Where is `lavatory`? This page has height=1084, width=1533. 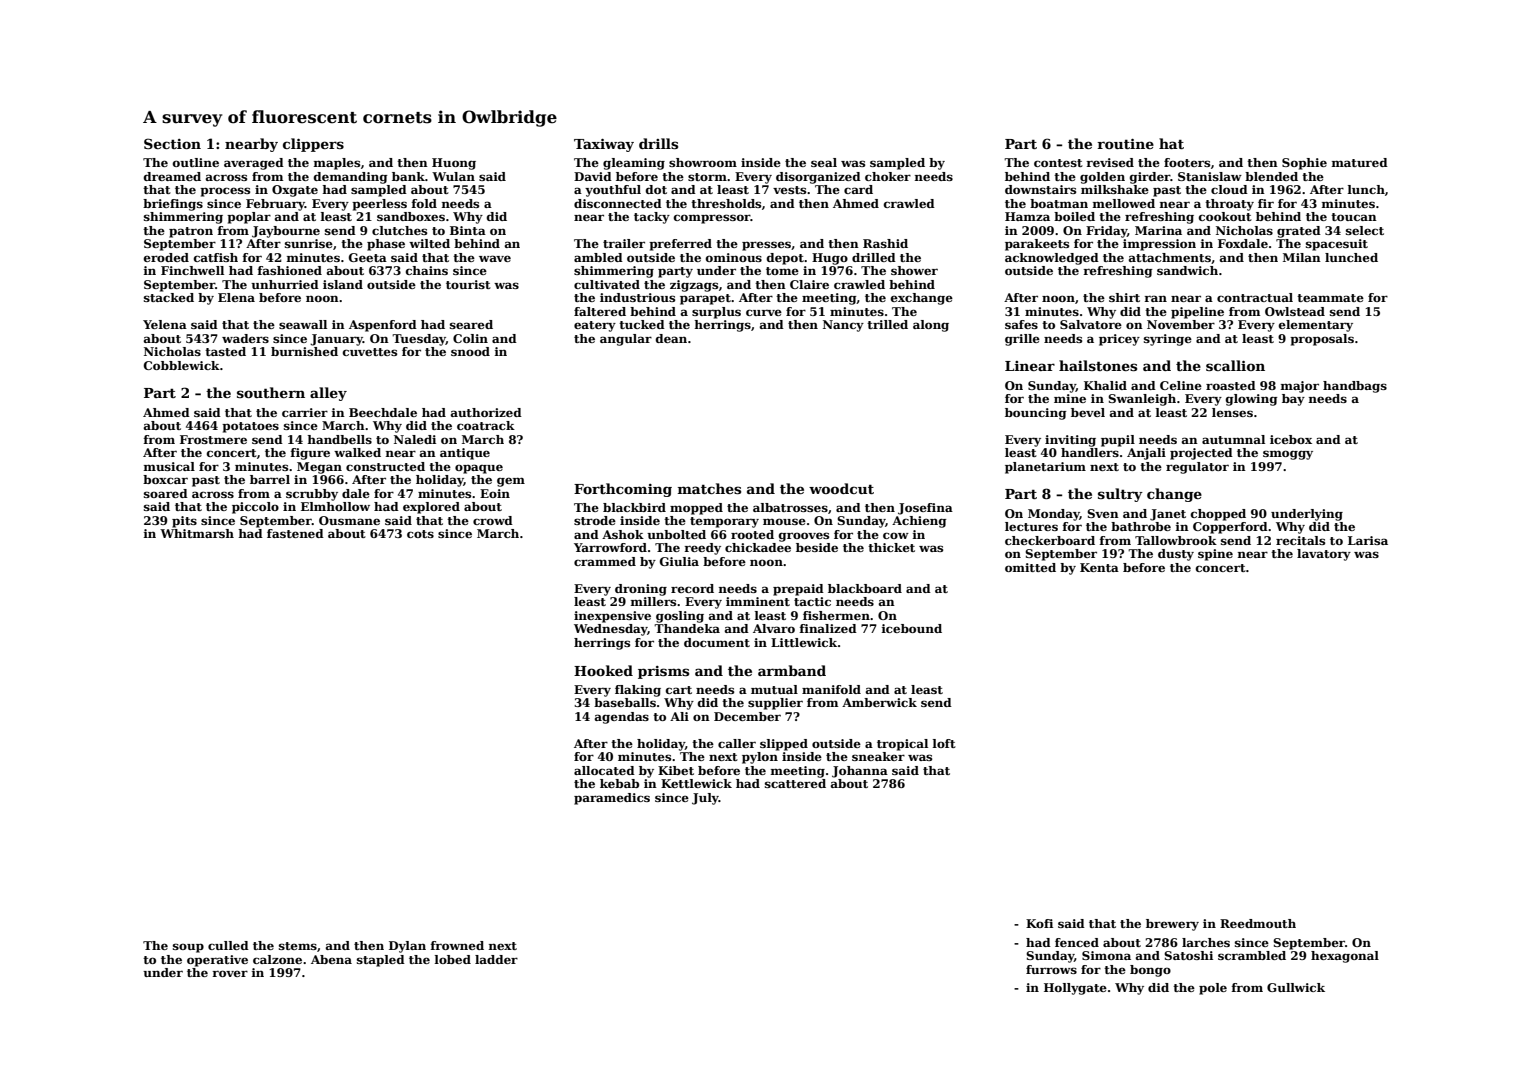 lavatory is located at coordinates (1324, 555).
